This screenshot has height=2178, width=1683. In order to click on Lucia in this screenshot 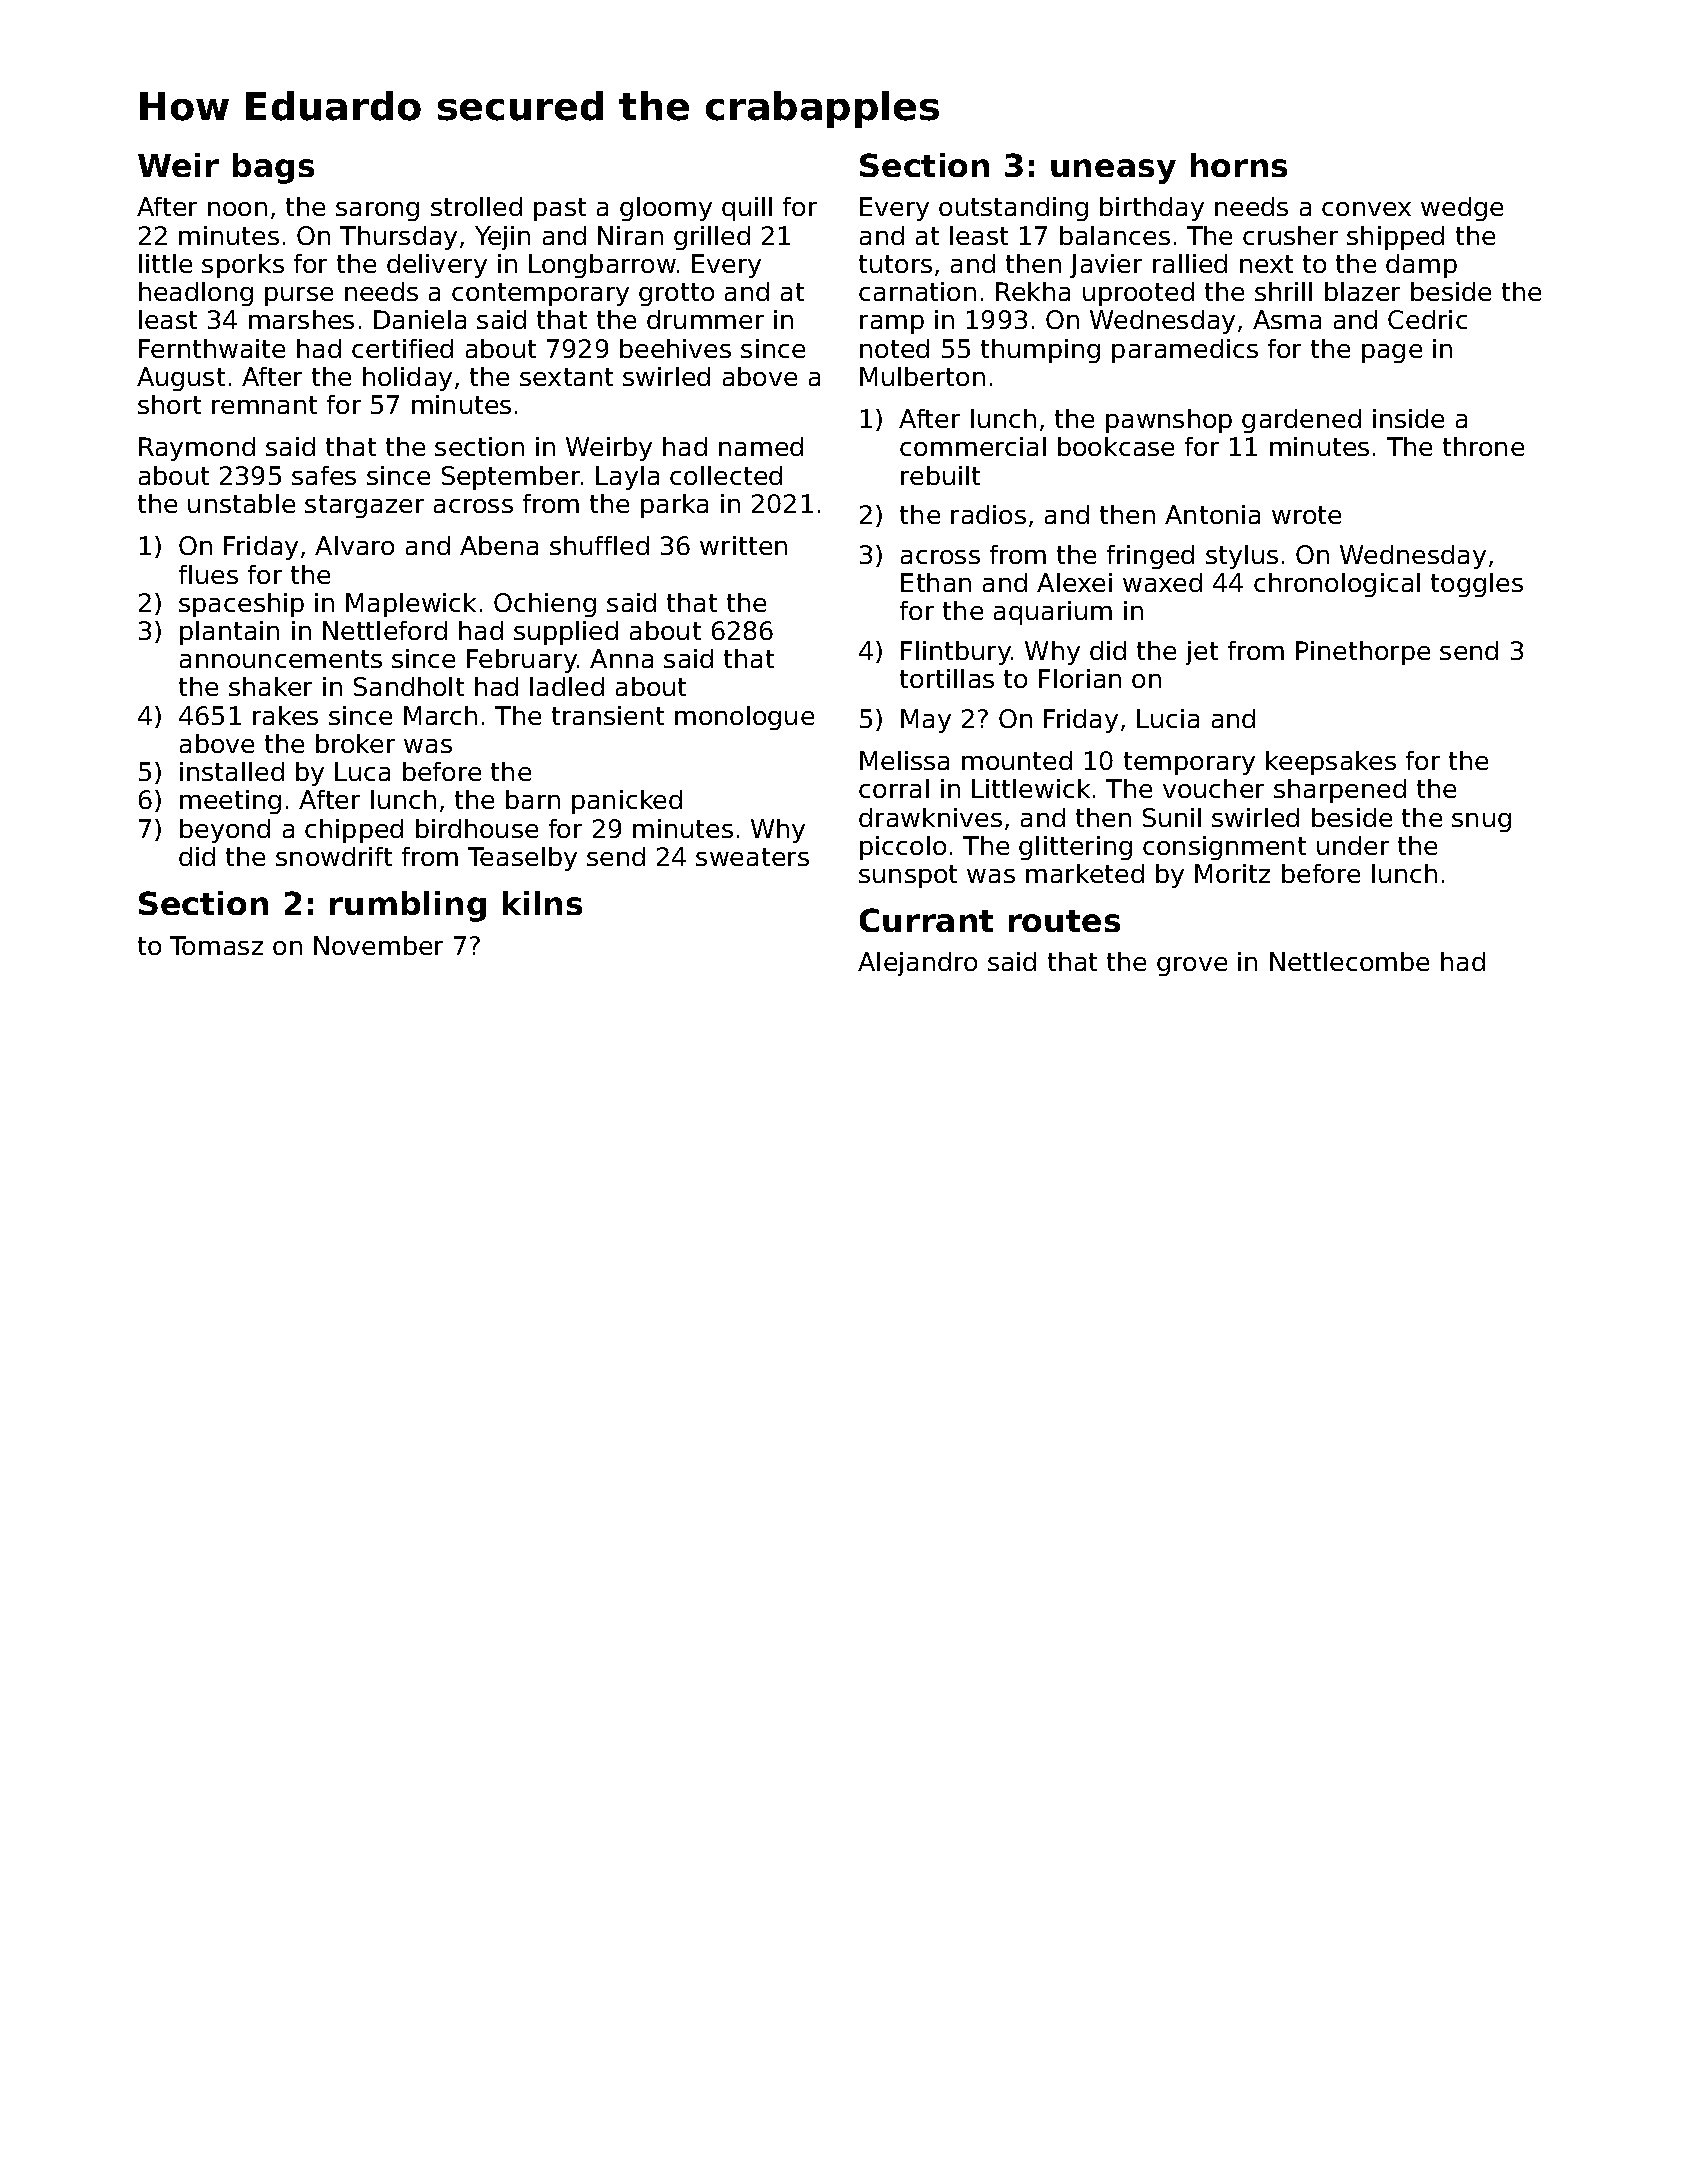, I will do `click(1168, 718)`.
